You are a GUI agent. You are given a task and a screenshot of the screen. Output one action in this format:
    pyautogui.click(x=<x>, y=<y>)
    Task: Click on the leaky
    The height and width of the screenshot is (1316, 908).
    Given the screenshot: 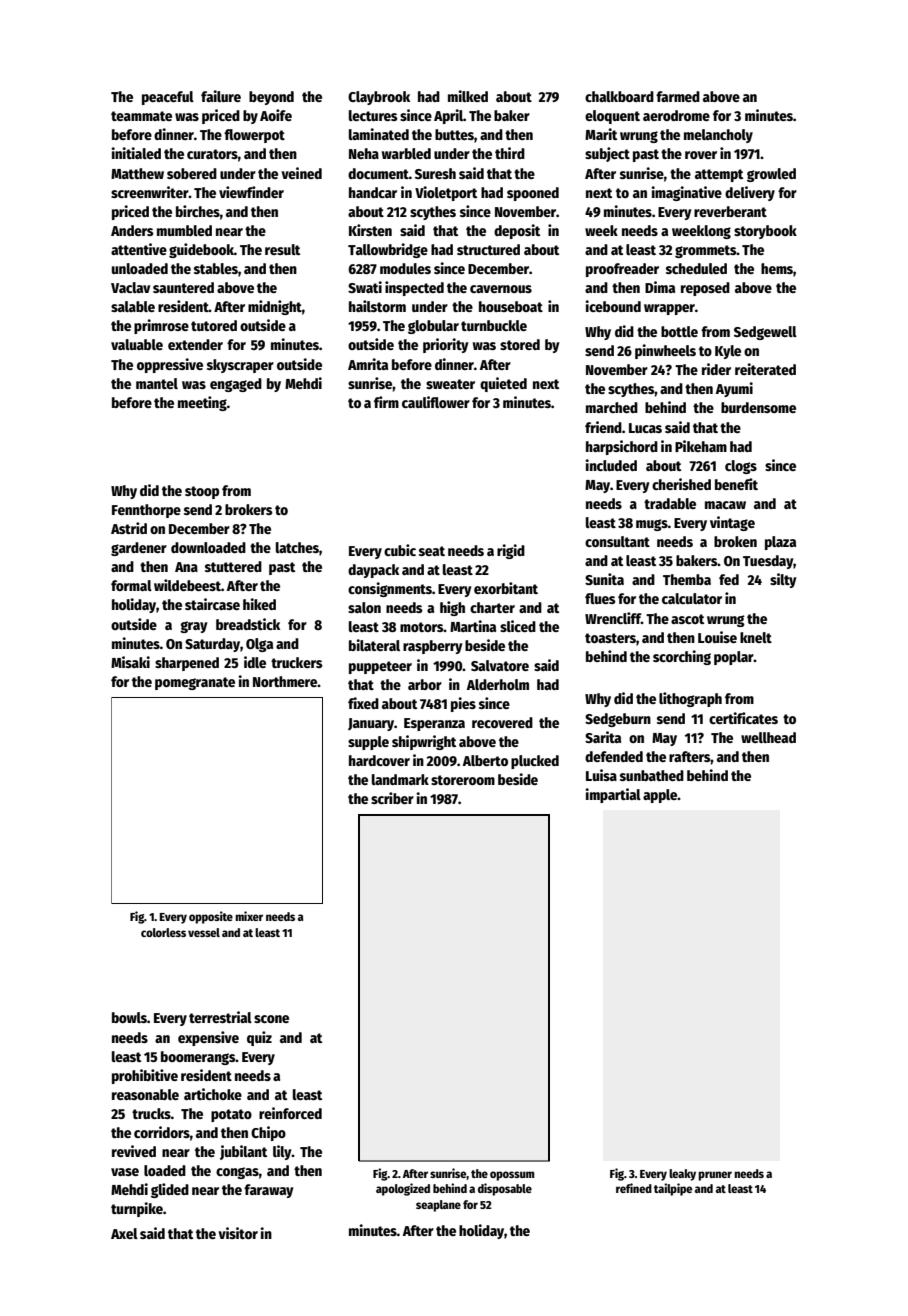 What is the action you would take?
    pyautogui.click(x=682, y=1175)
